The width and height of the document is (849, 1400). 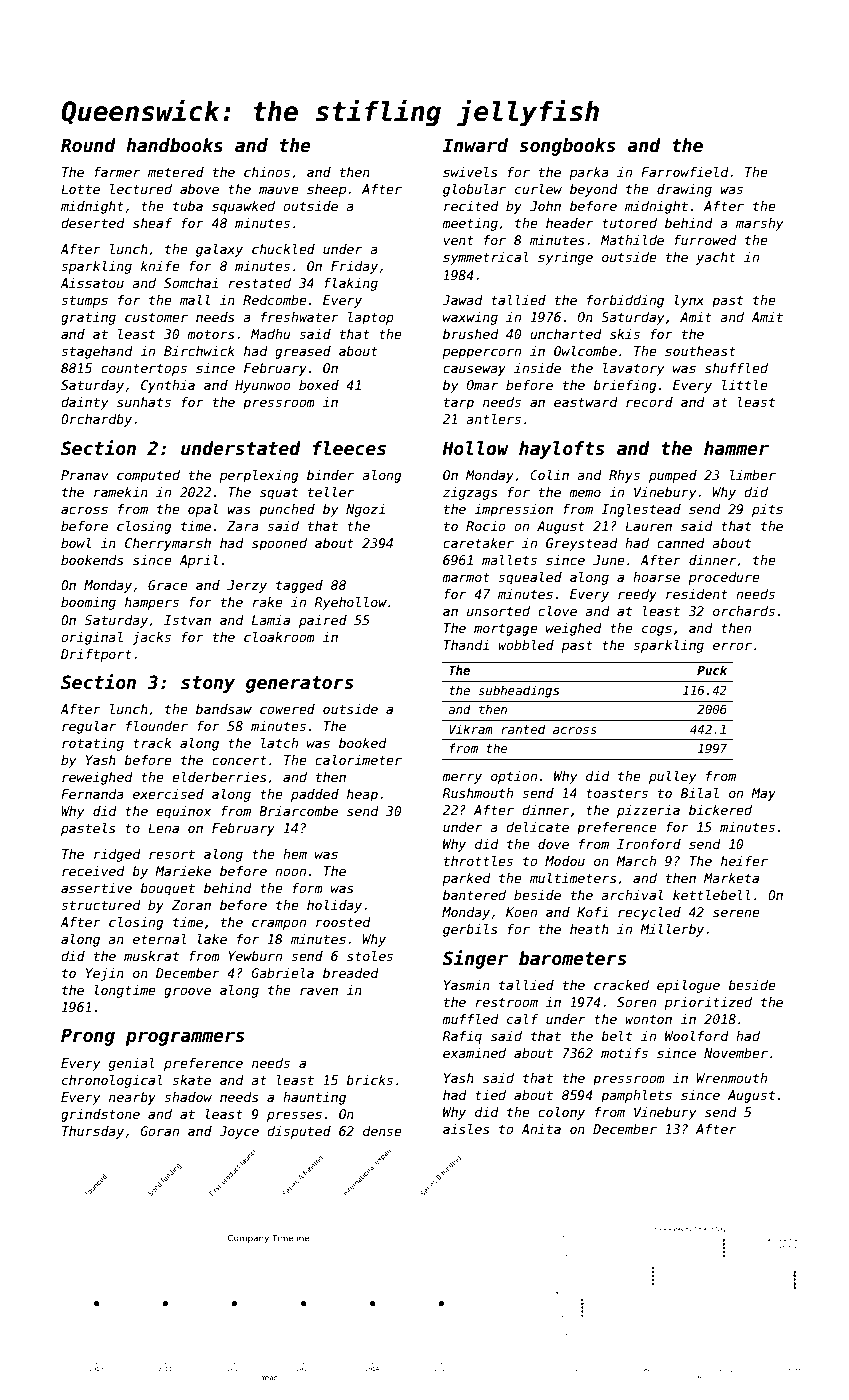 I want to click on grindstone, so click(x=100, y=1115).
